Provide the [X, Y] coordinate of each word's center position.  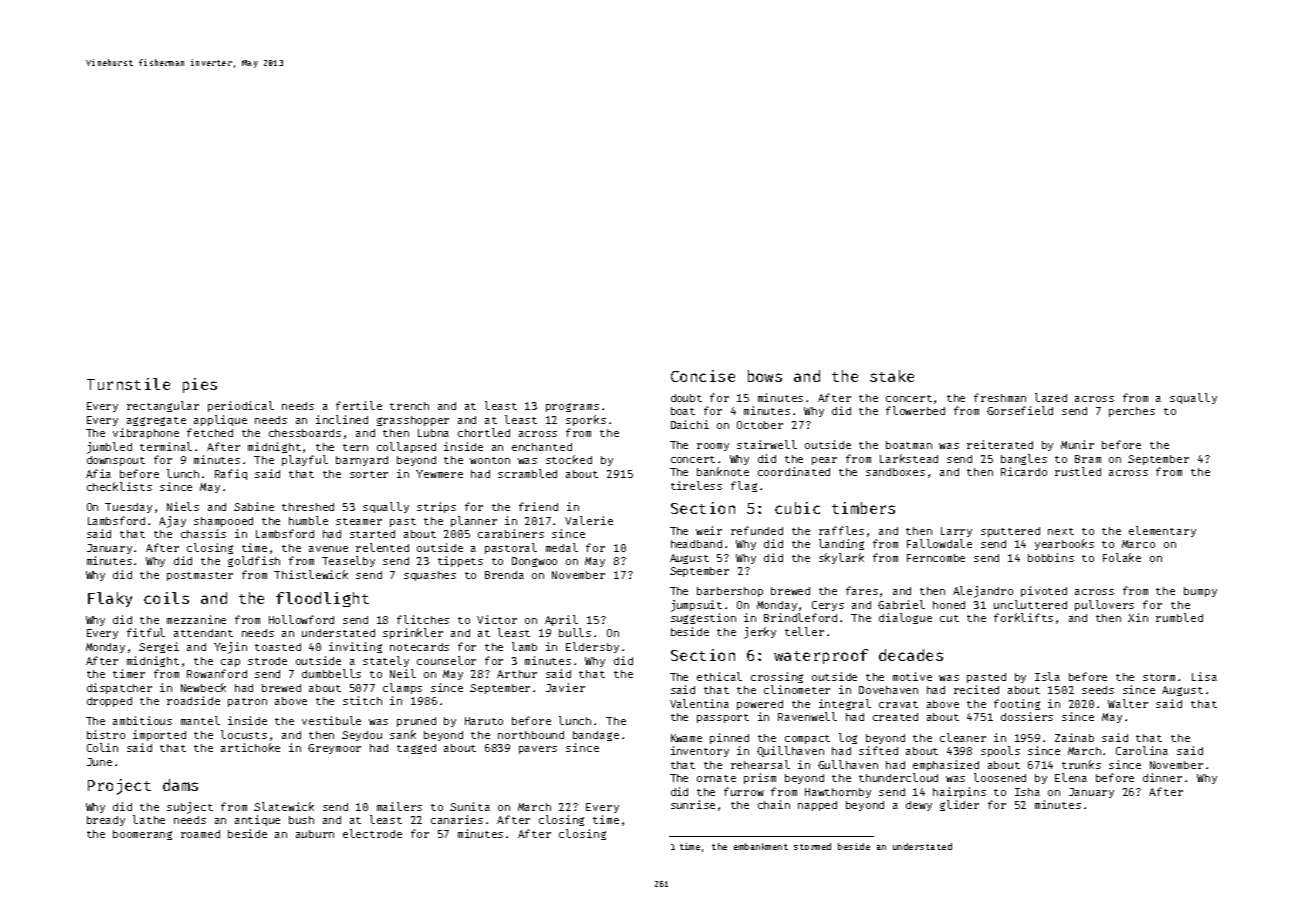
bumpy [1200, 592]
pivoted [1044, 591]
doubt [686, 398]
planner [474, 521]
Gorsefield [1020, 410]
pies [200, 385]
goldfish [254, 561]
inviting [355, 647]
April [561, 620]
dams [180, 785]
